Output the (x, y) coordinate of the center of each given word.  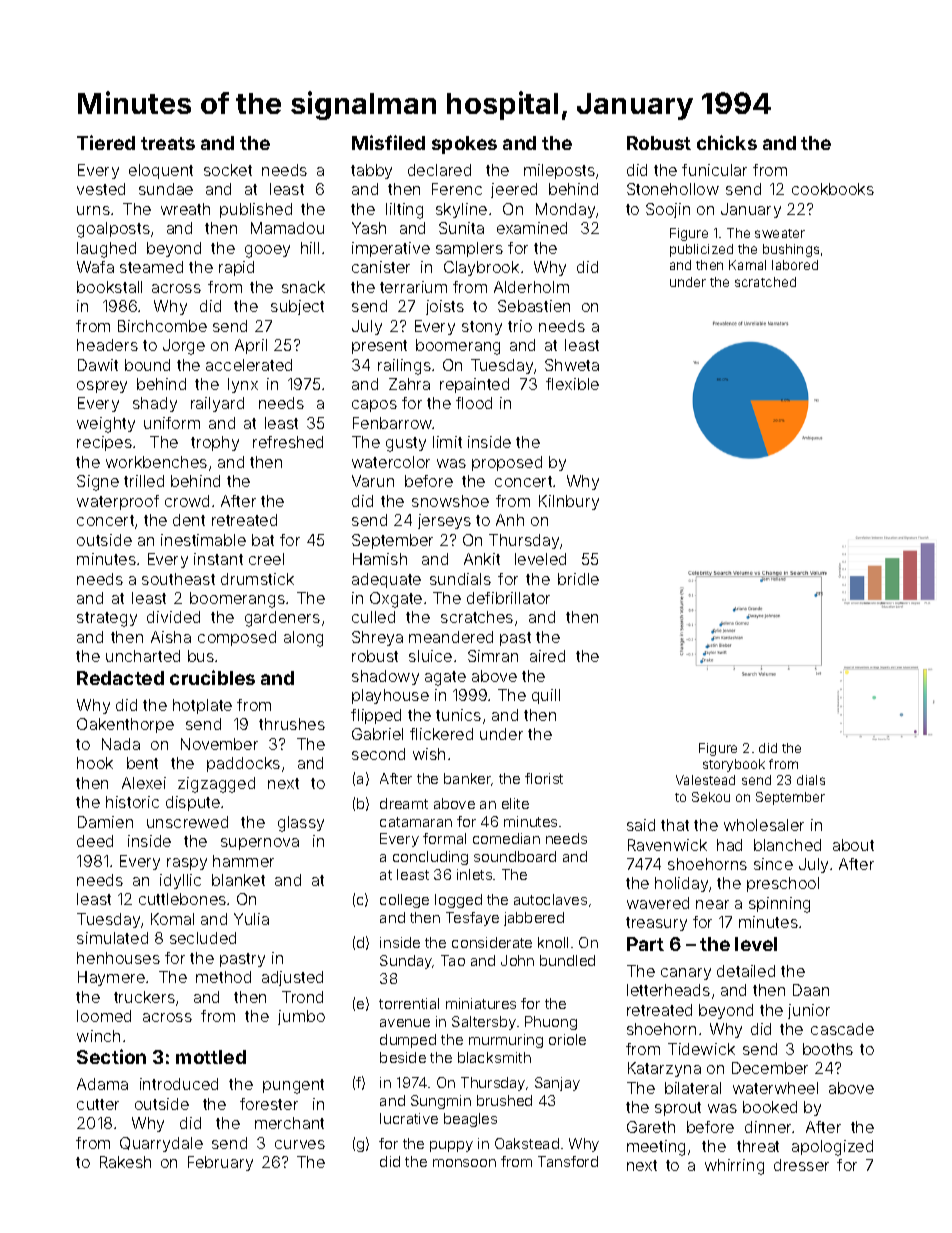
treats (168, 143)
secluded (203, 938)
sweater (780, 233)
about (853, 845)
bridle (578, 579)
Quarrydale (161, 1144)
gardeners (282, 619)
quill (546, 696)
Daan (811, 990)
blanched (787, 845)
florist (544, 778)
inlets (474, 874)
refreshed (288, 442)
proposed (507, 463)
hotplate (202, 706)
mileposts (559, 171)
